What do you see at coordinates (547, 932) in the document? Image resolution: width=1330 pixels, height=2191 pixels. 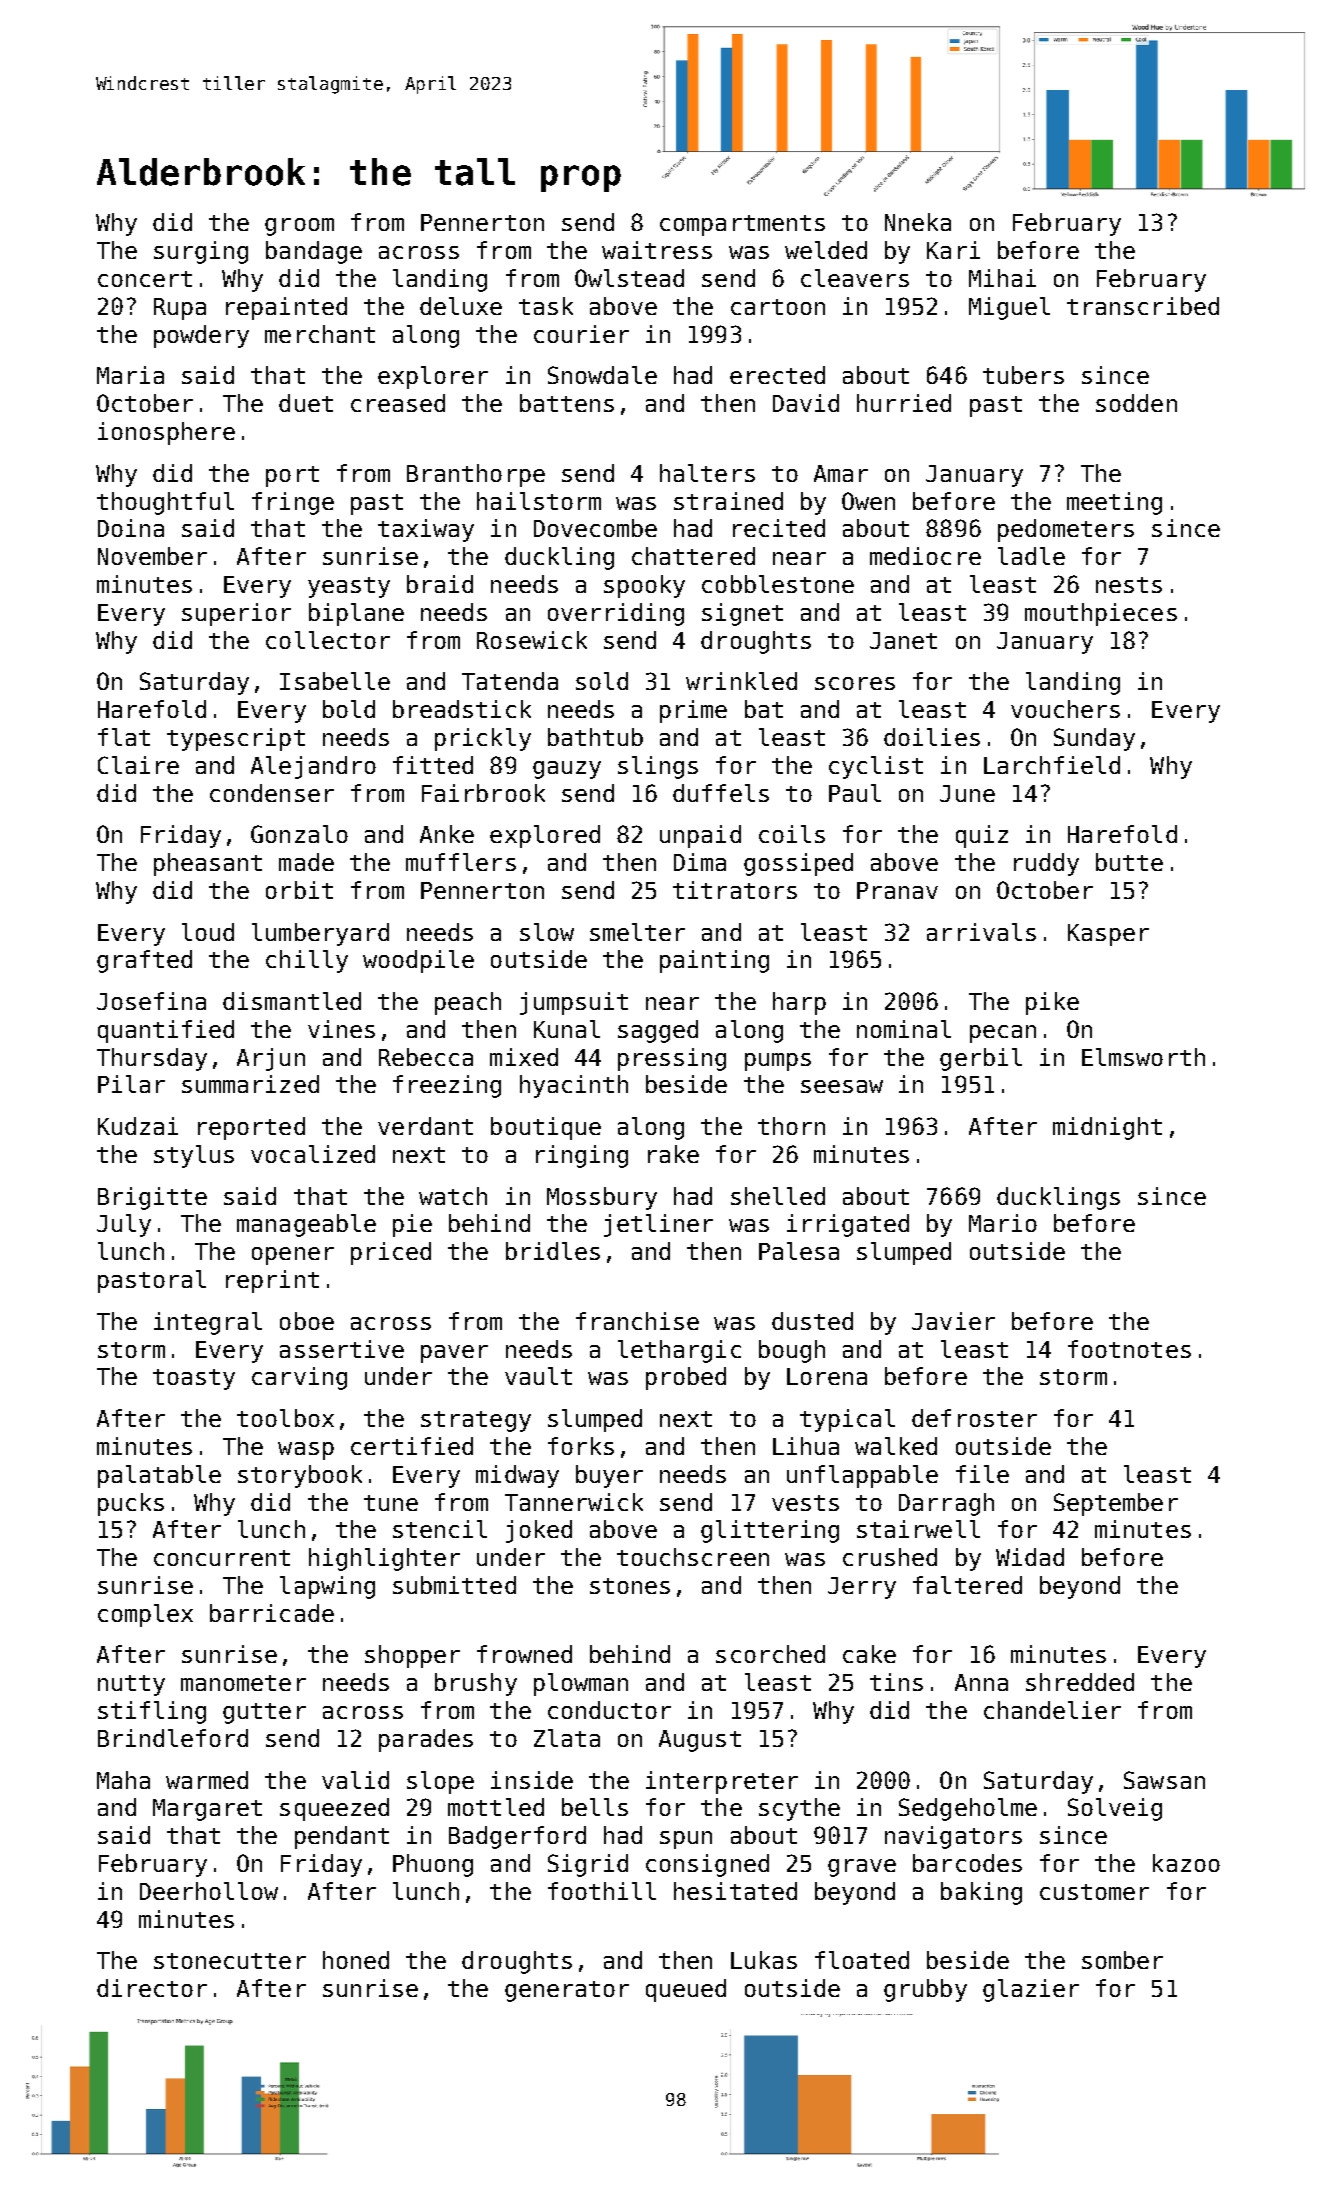 I see `slow` at bounding box center [547, 932].
